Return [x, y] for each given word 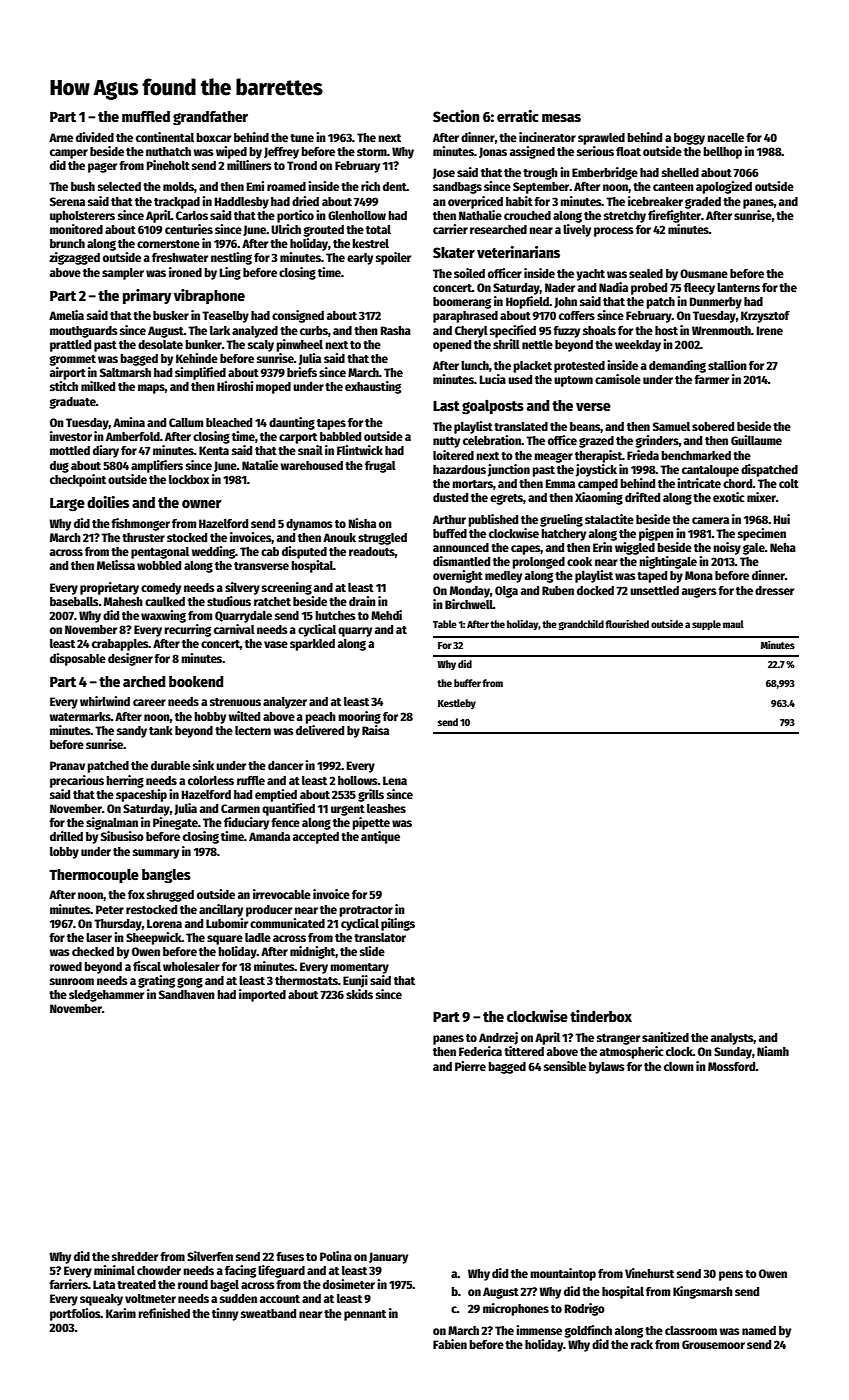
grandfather [210, 118]
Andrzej [498, 1038]
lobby [64, 853]
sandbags [457, 188]
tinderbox [601, 1016]
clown [679, 1066]
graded [703, 203]
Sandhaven [187, 994]
